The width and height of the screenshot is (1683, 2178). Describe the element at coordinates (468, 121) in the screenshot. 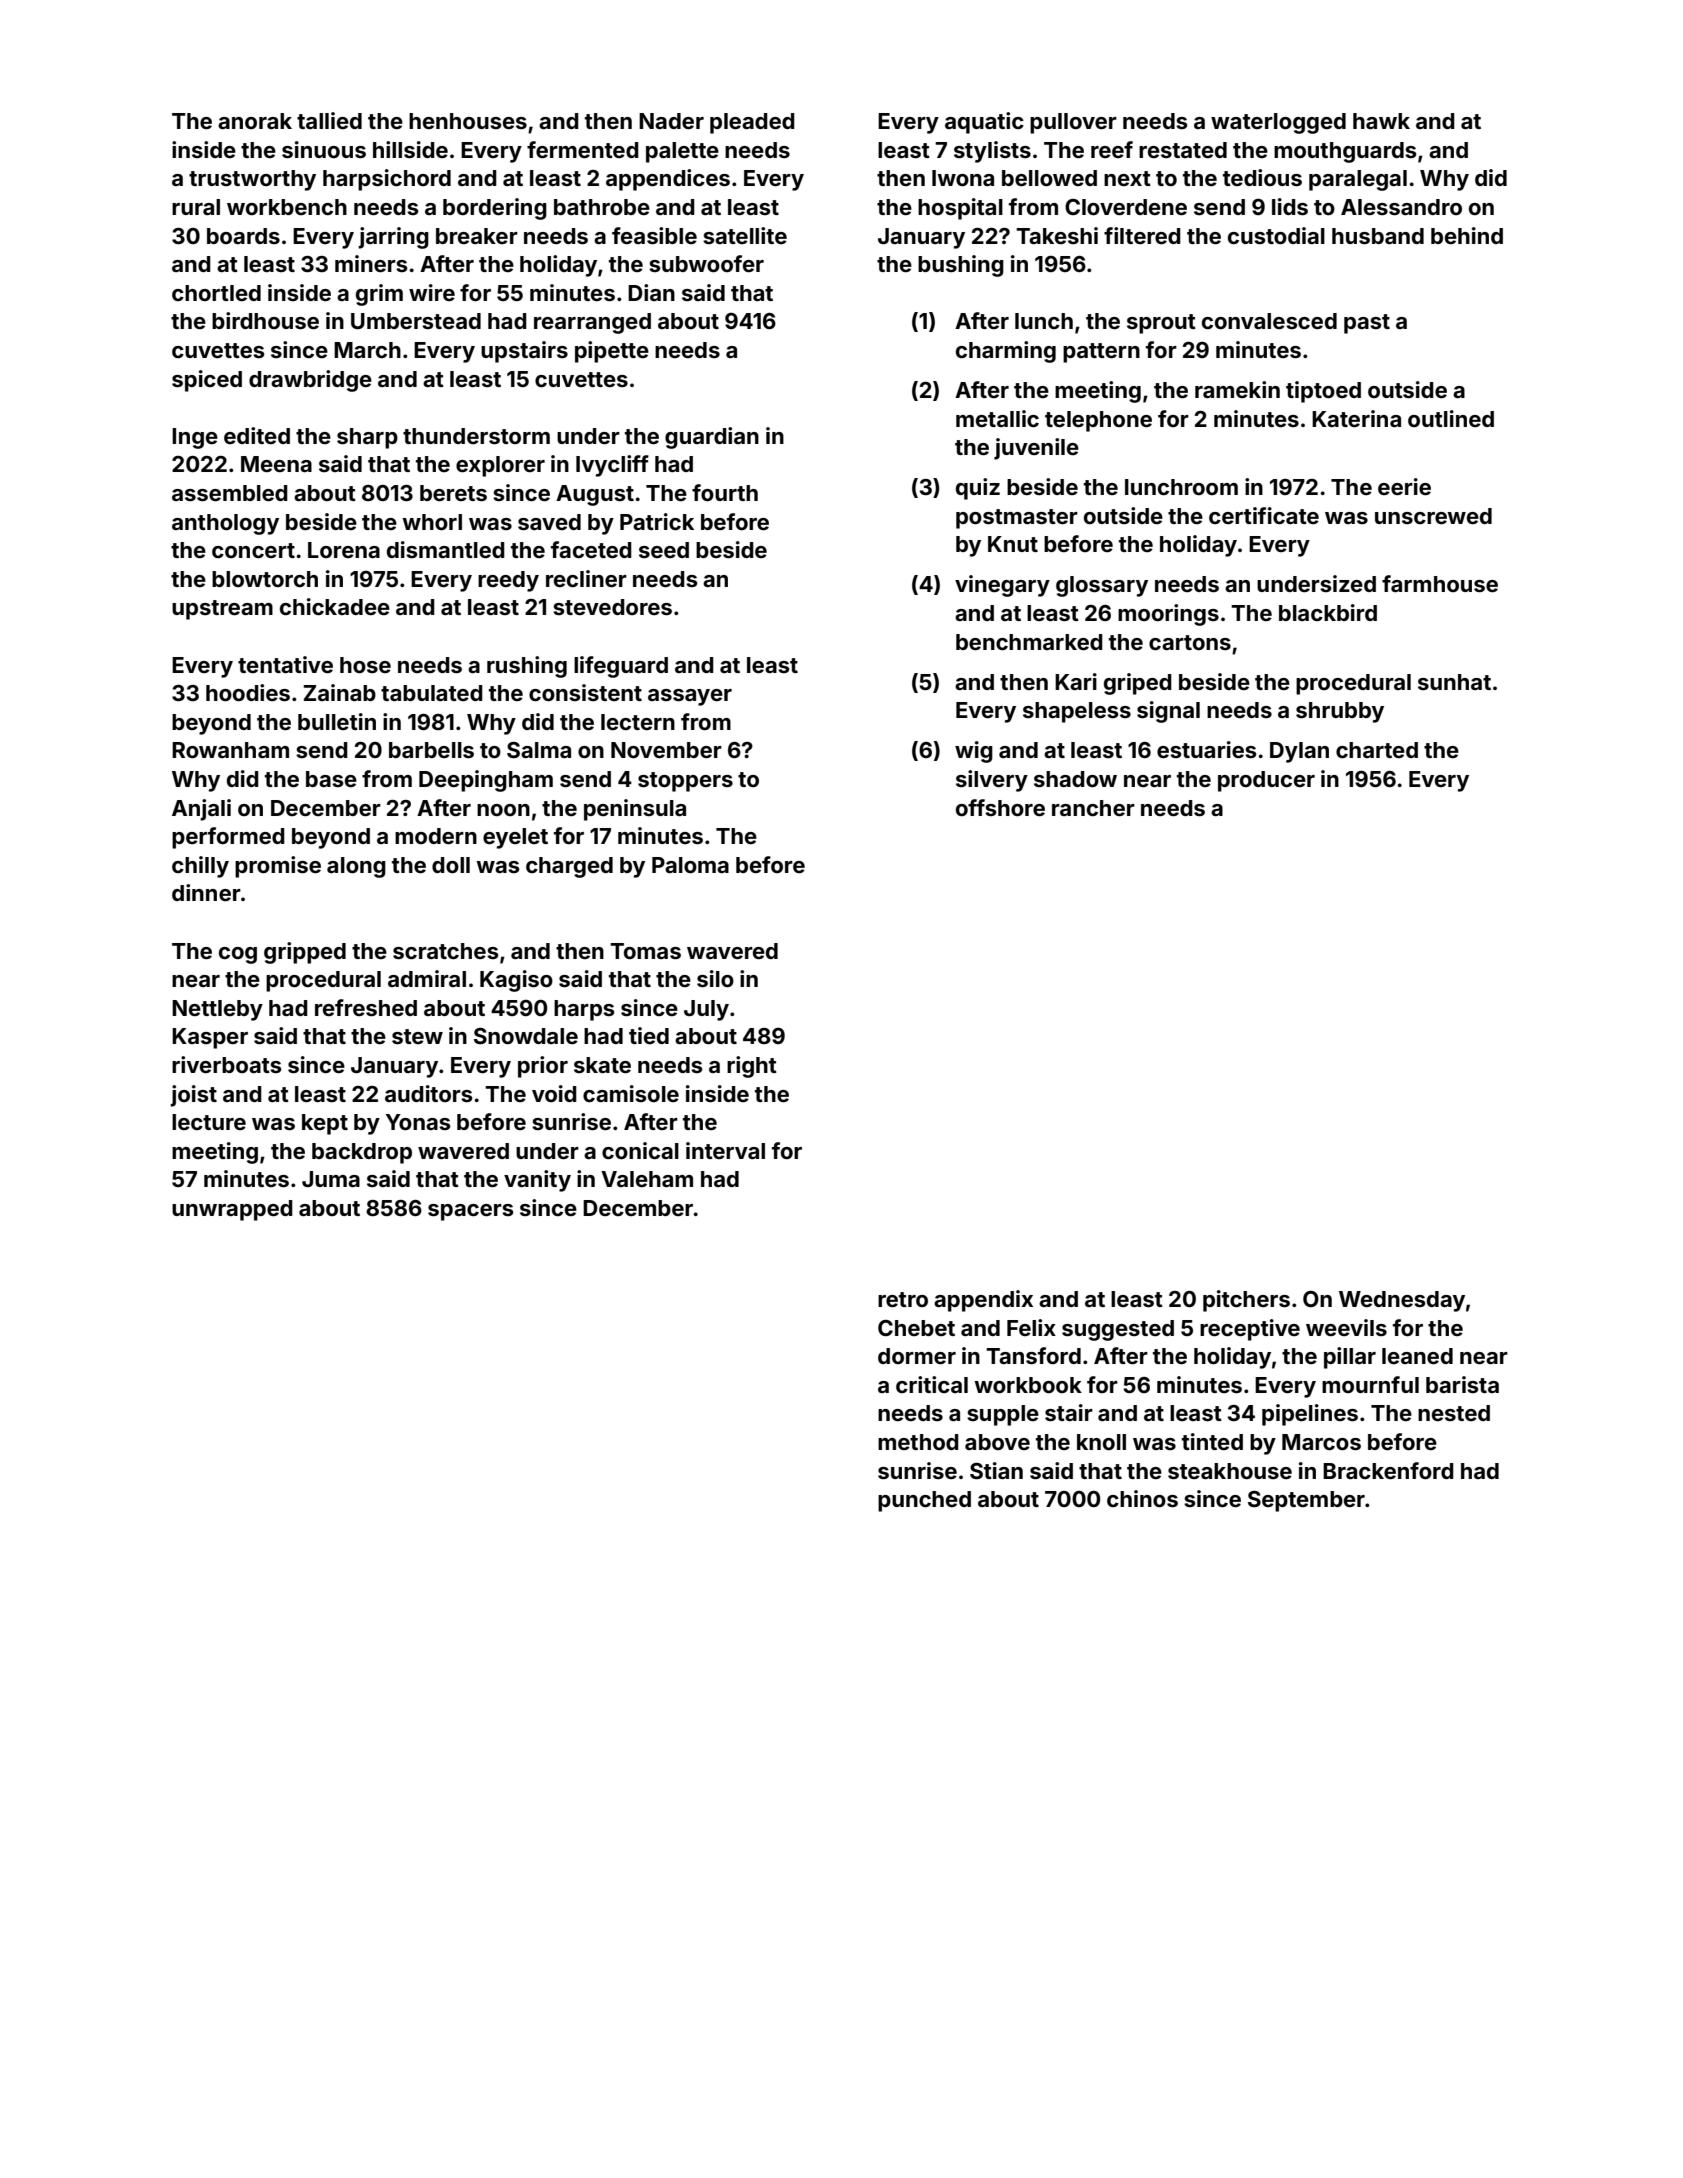

I see `henhouses` at that location.
